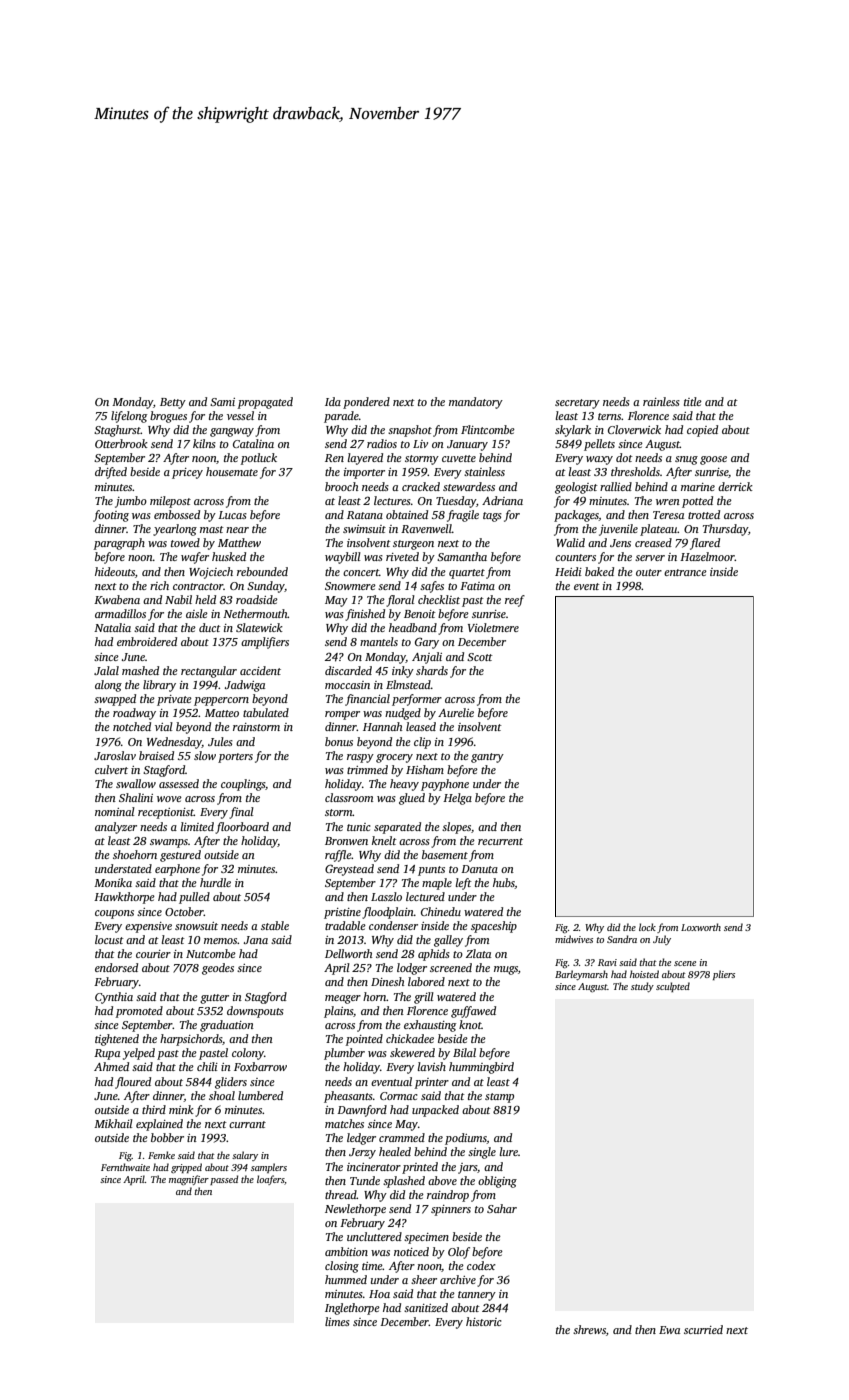 The image size is (849, 1400). What do you see at coordinates (113, 882) in the page?
I see `Monika` at bounding box center [113, 882].
